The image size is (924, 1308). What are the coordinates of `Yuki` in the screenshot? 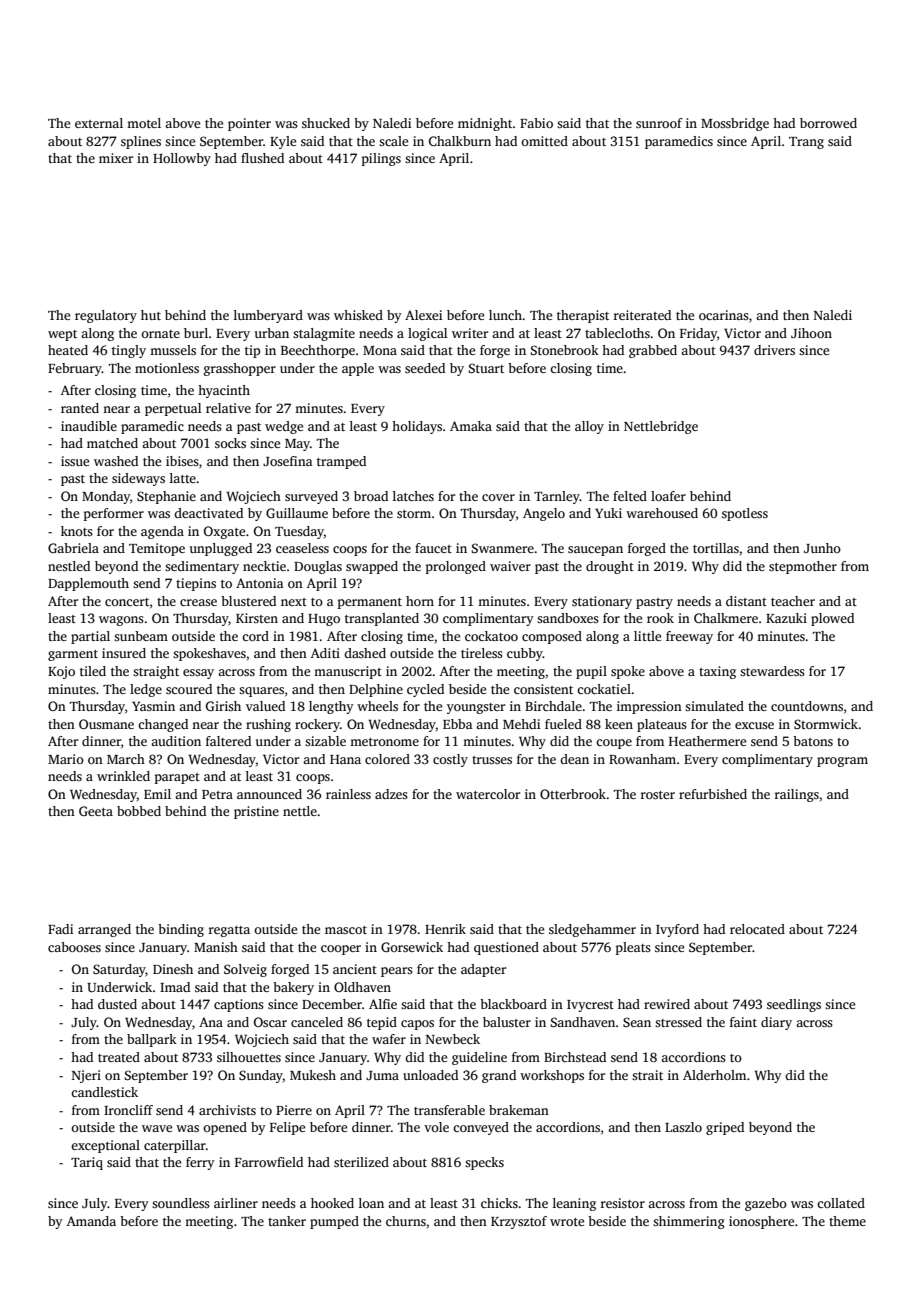 It's located at (608, 513).
